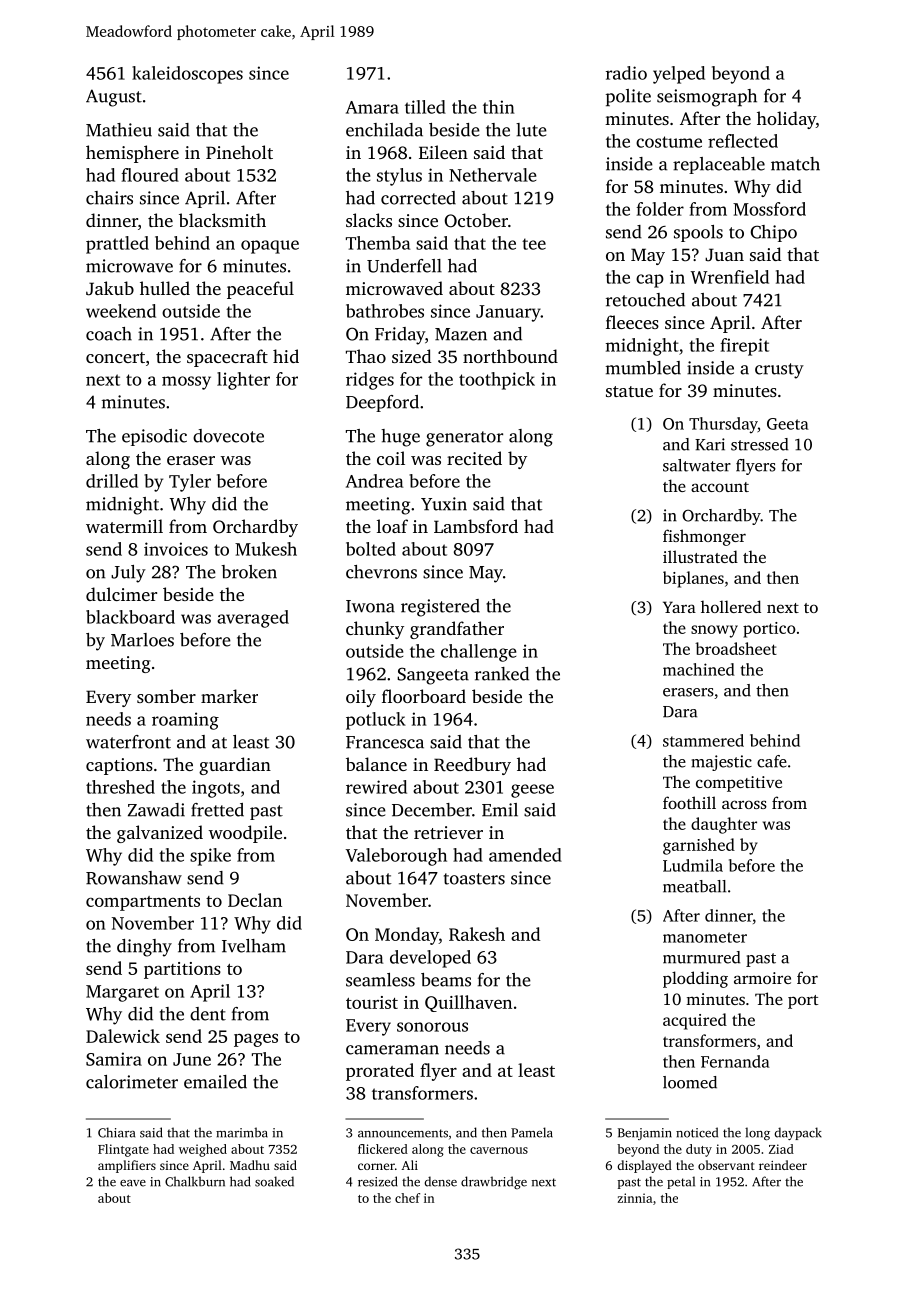  Describe the element at coordinates (700, 556) in the screenshot. I see `illustrated` at that location.
